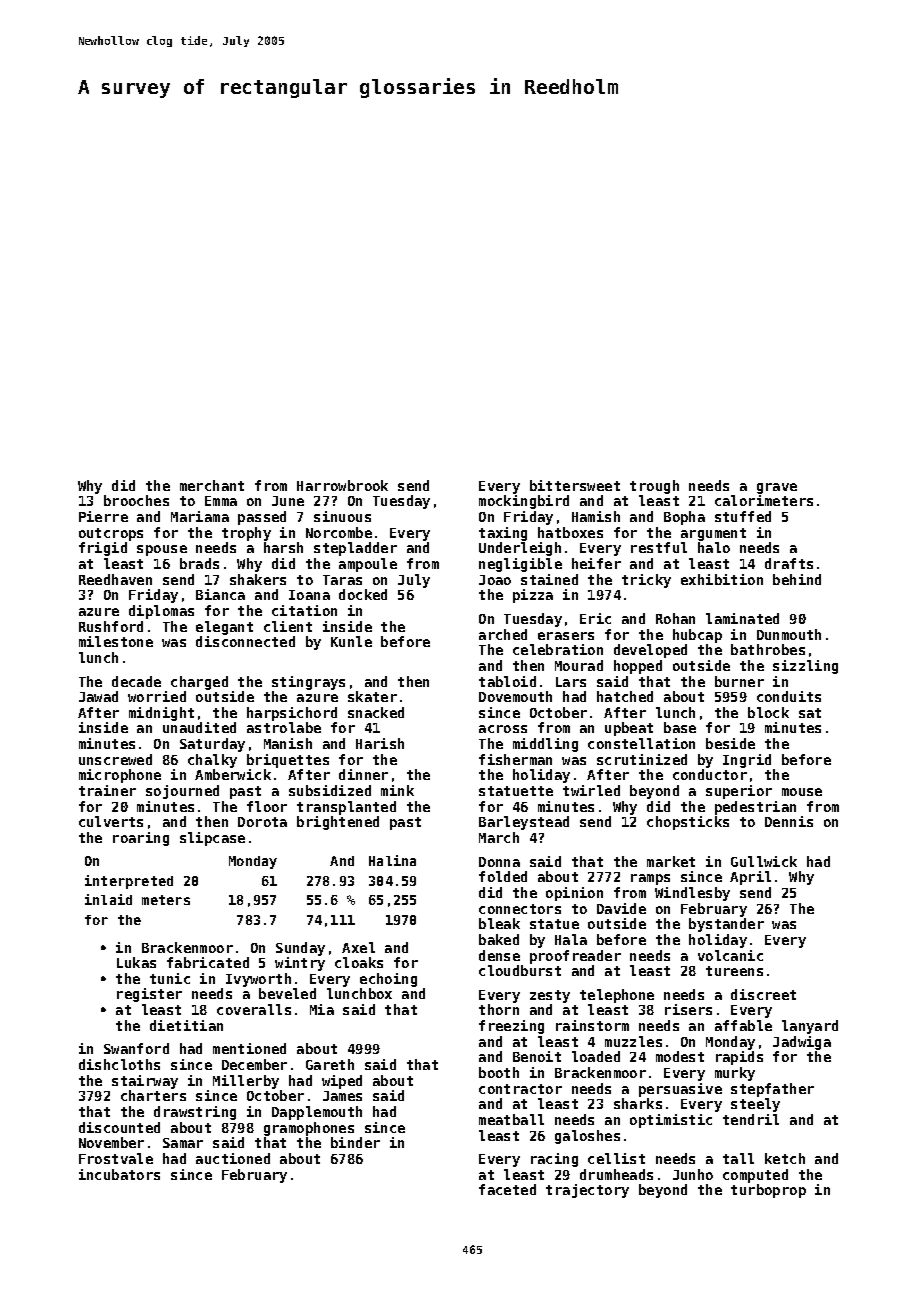  I want to click on Frostvale, so click(116, 1158).
